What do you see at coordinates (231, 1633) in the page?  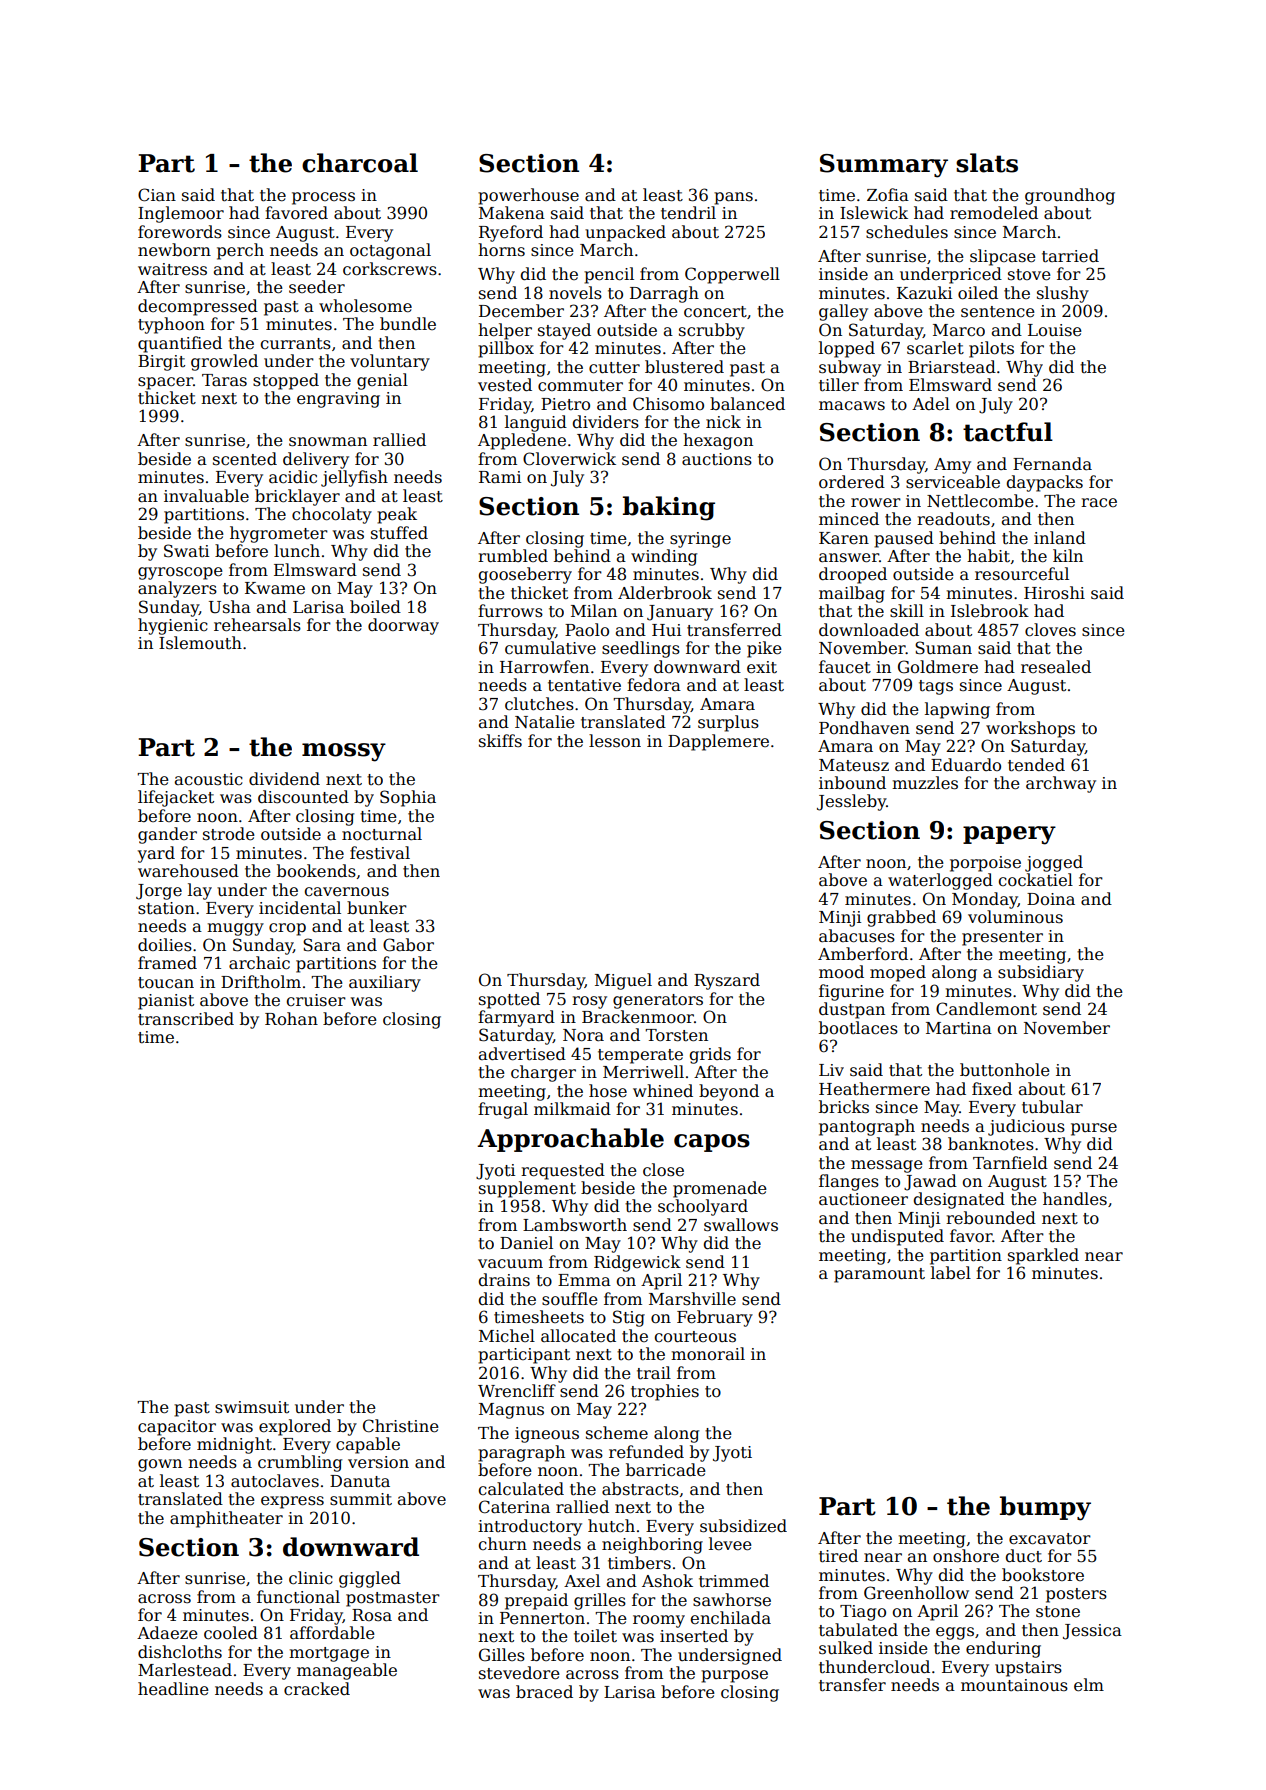 I see `cooled` at bounding box center [231, 1633].
